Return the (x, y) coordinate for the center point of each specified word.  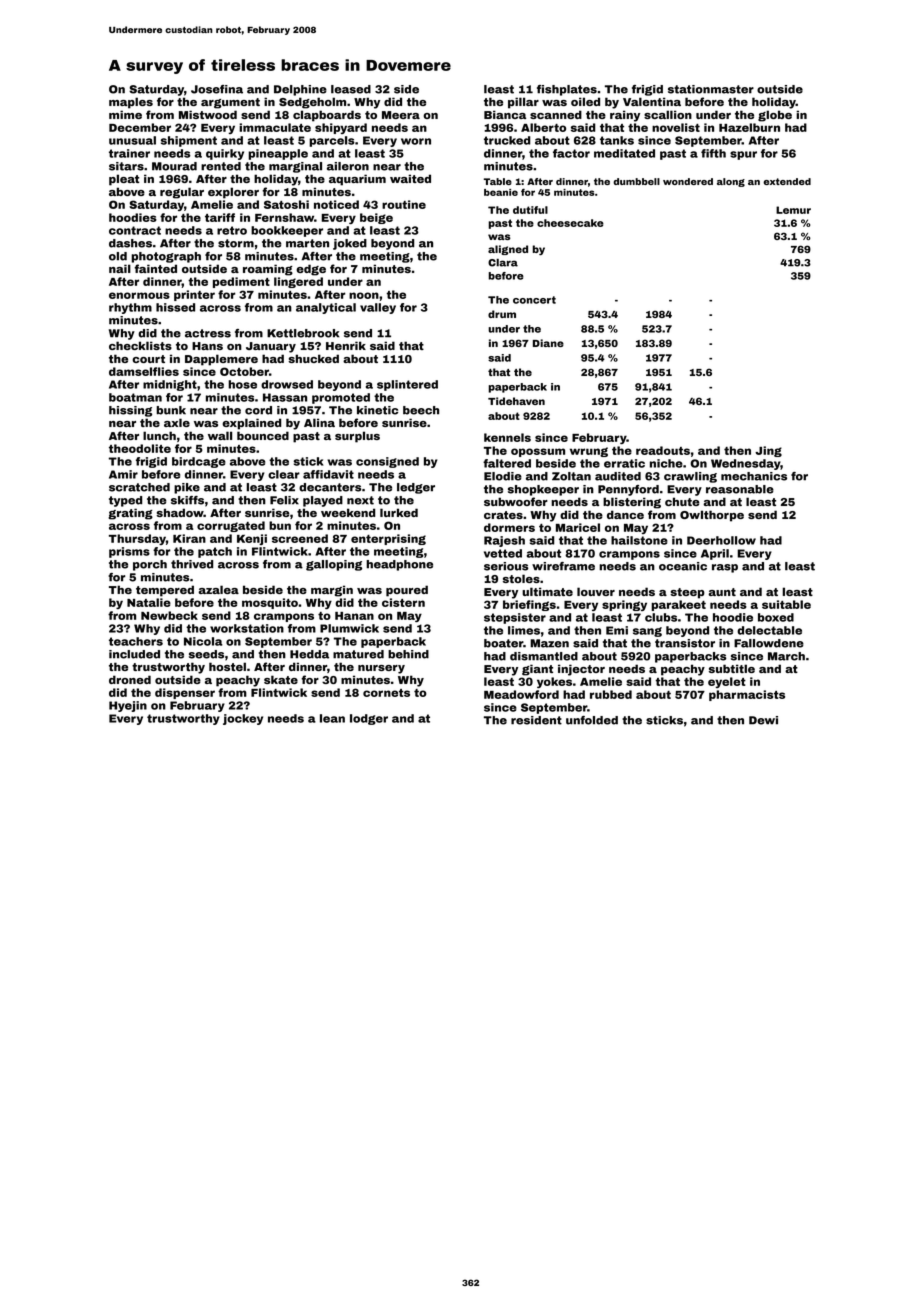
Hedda (309, 654)
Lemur (793, 210)
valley (378, 308)
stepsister (515, 618)
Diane (548, 343)
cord (258, 410)
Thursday (137, 539)
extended (787, 181)
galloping (334, 565)
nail (120, 268)
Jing (768, 451)
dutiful (530, 210)
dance (625, 514)
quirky (225, 154)
